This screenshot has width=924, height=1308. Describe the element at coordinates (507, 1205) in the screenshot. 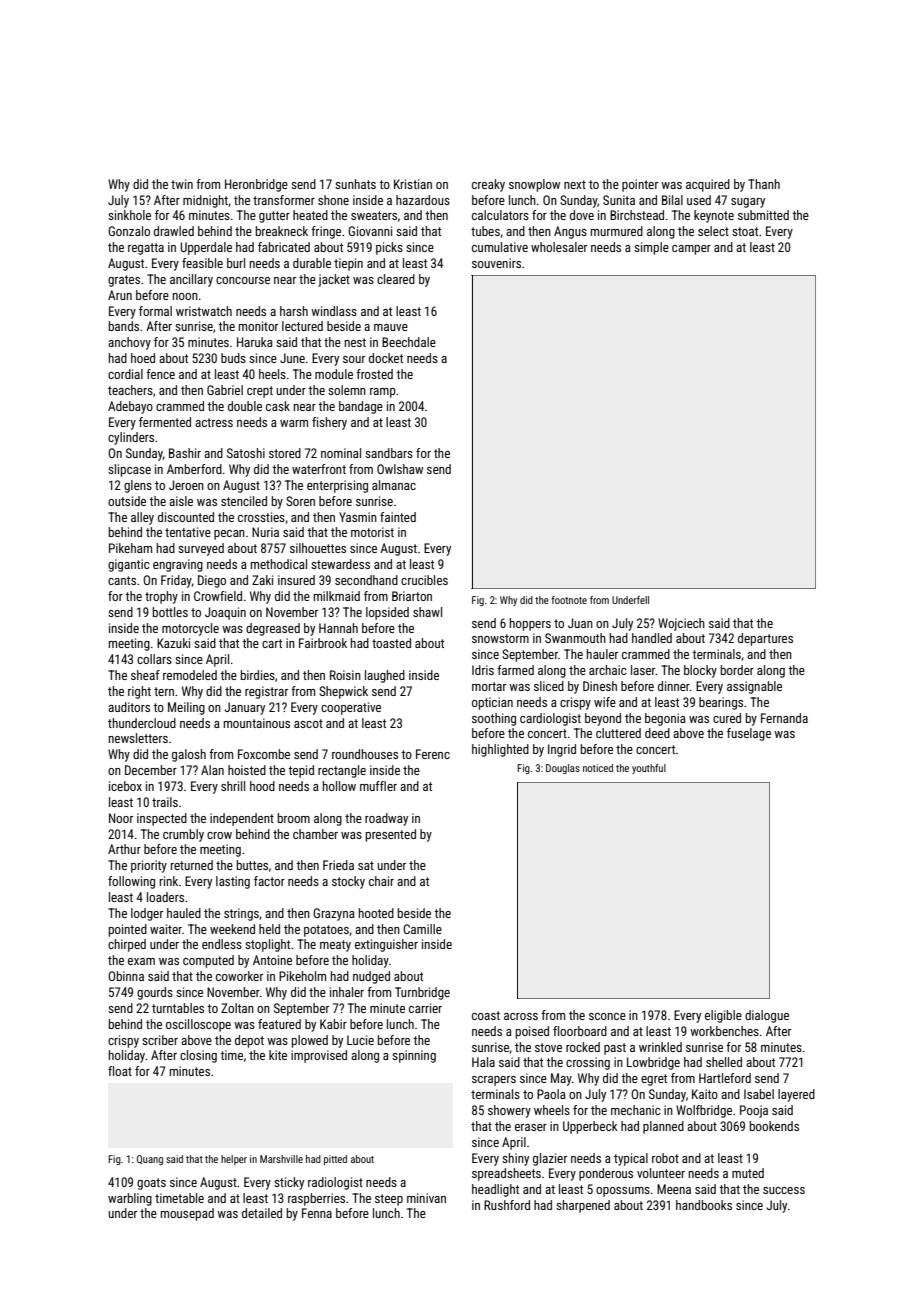

I see `Rushford` at that location.
